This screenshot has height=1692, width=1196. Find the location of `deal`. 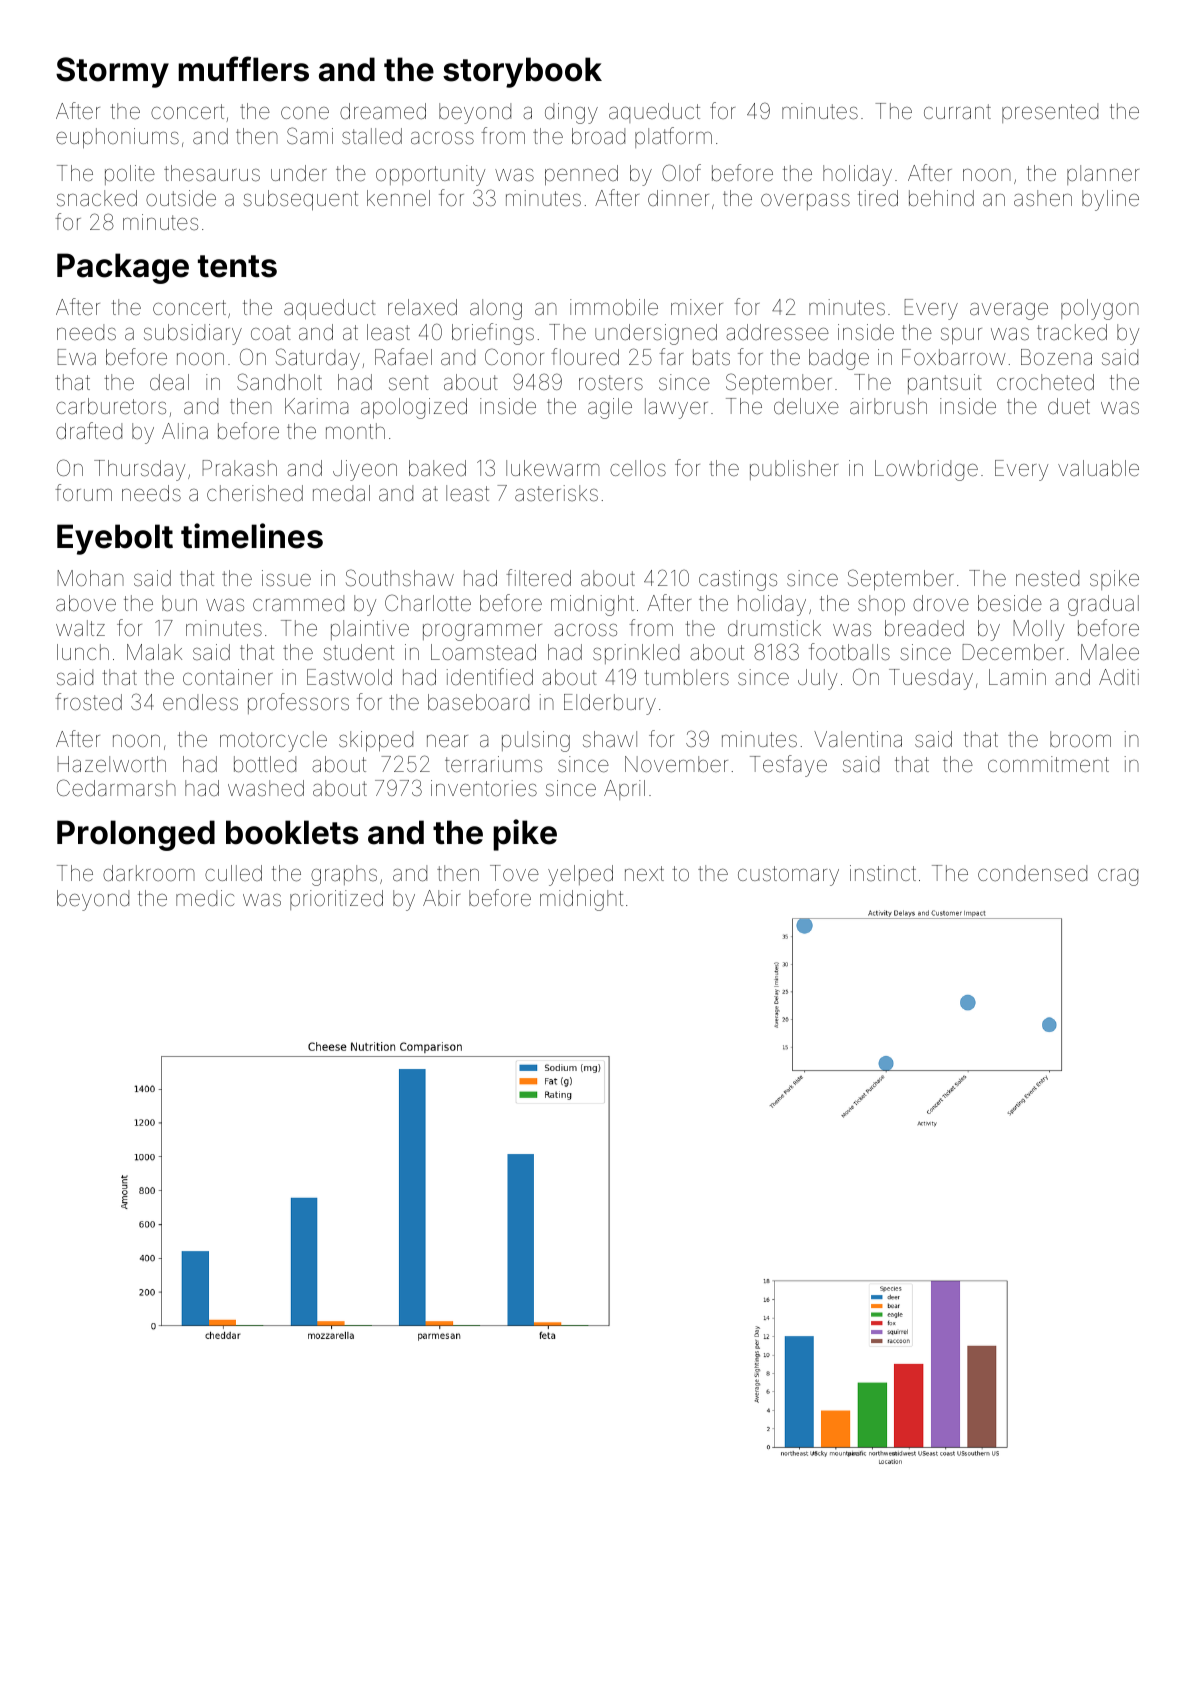

deal is located at coordinates (169, 382).
